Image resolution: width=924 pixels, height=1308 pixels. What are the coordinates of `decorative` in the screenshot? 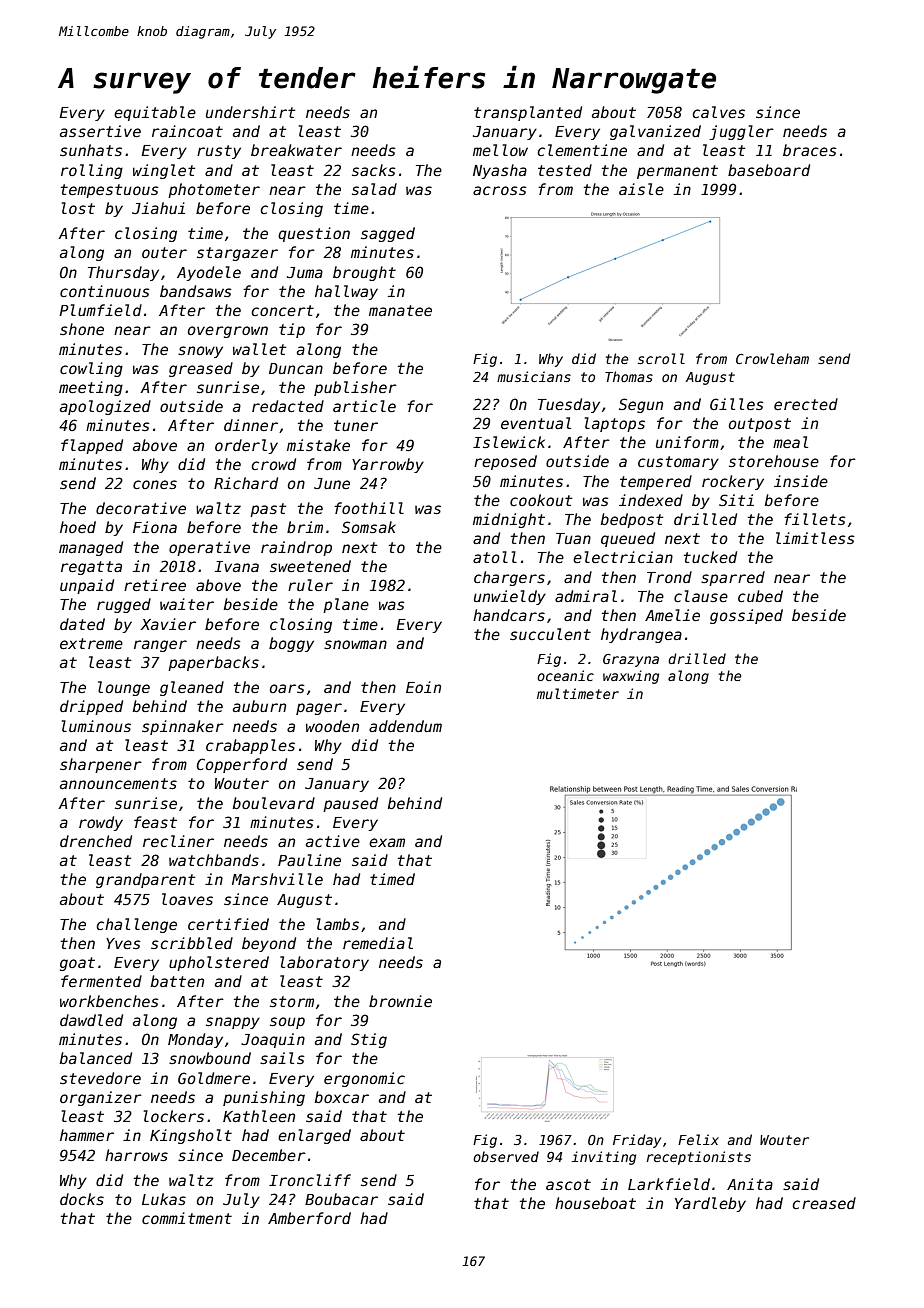 It's located at (141, 508).
